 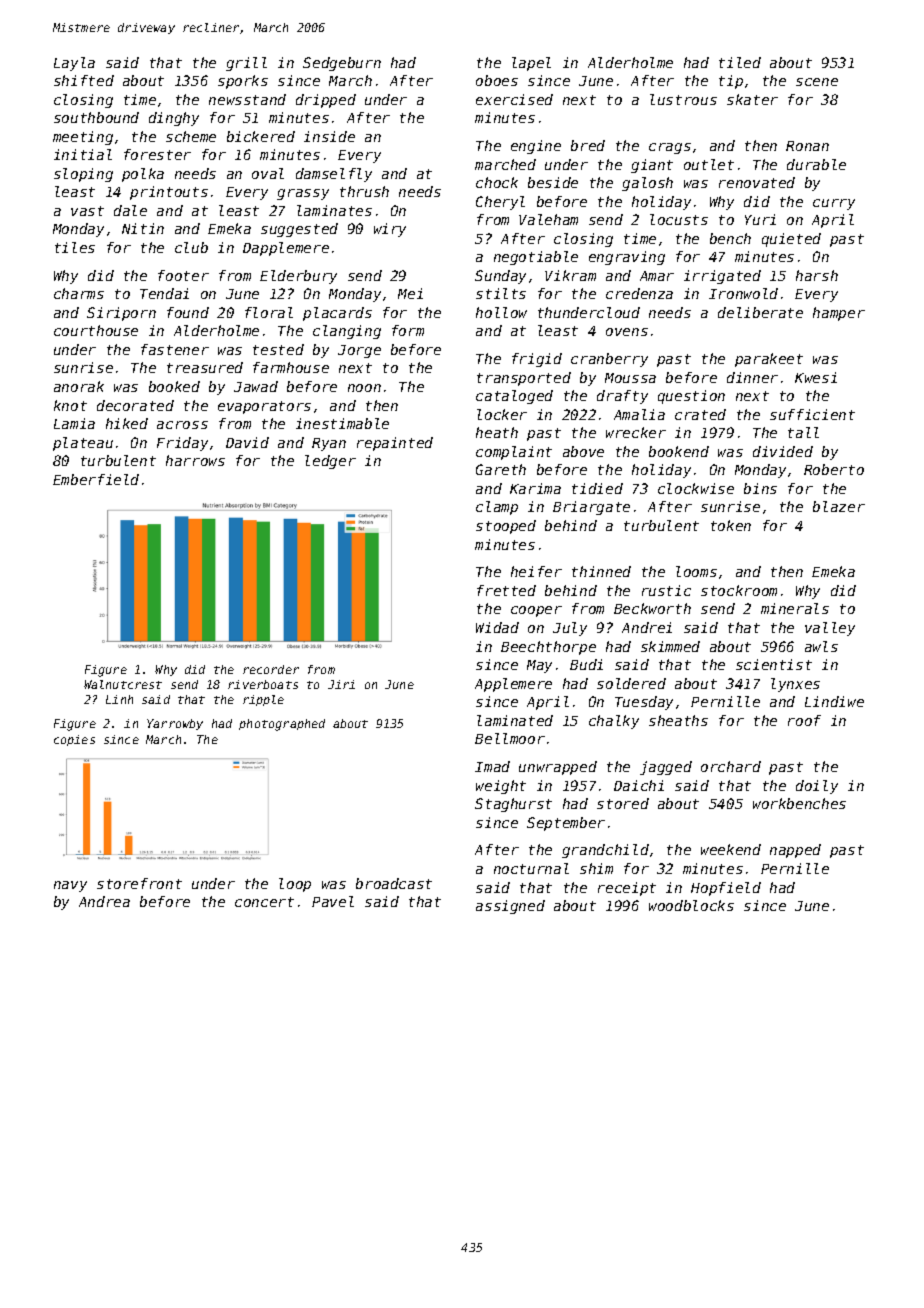 I want to click on copies, so click(x=74, y=740).
